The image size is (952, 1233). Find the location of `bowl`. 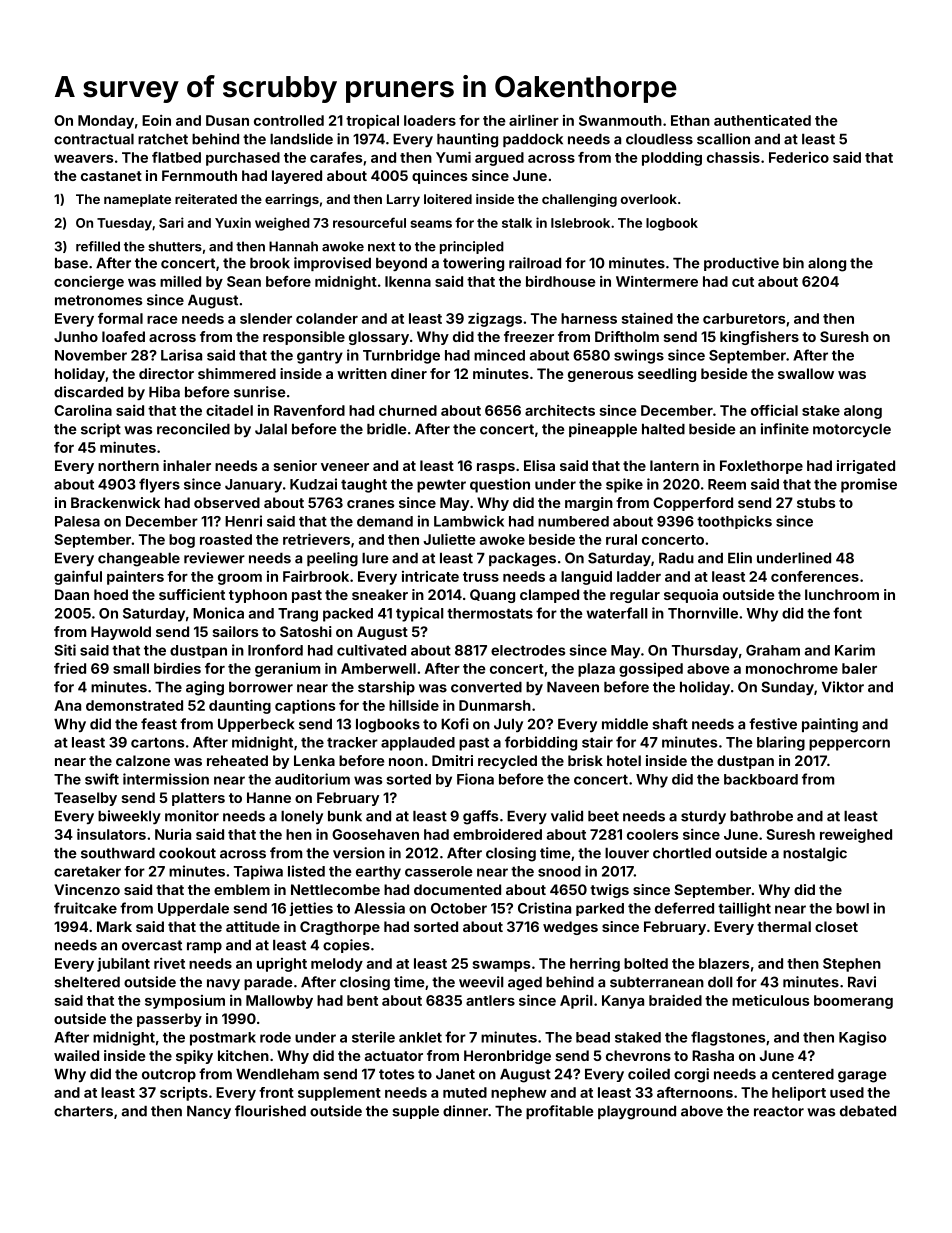

bowl is located at coordinates (852, 908).
